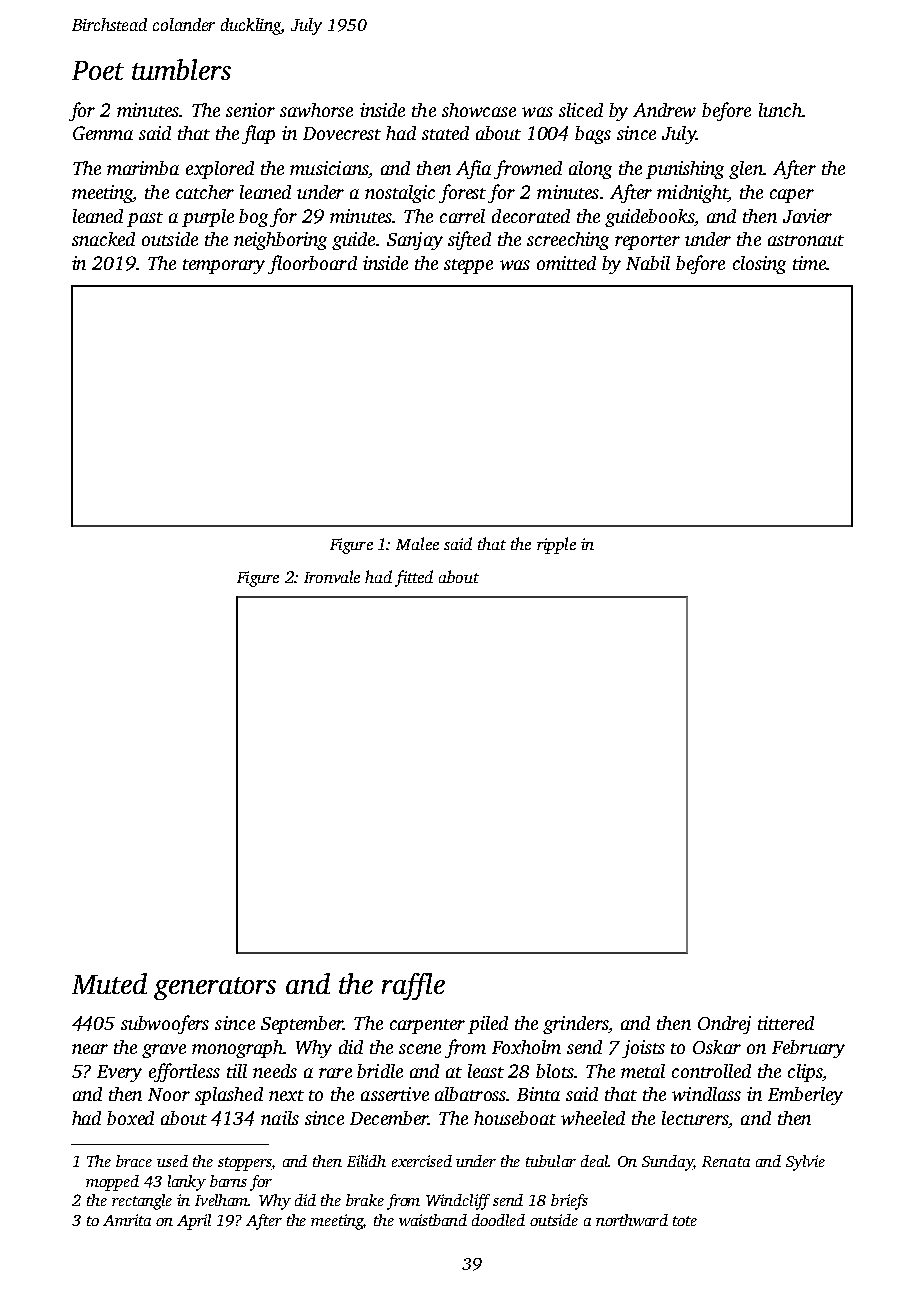 Image resolution: width=924 pixels, height=1314 pixels. What do you see at coordinates (786, 1023) in the screenshot?
I see `tittered` at bounding box center [786, 1023].
